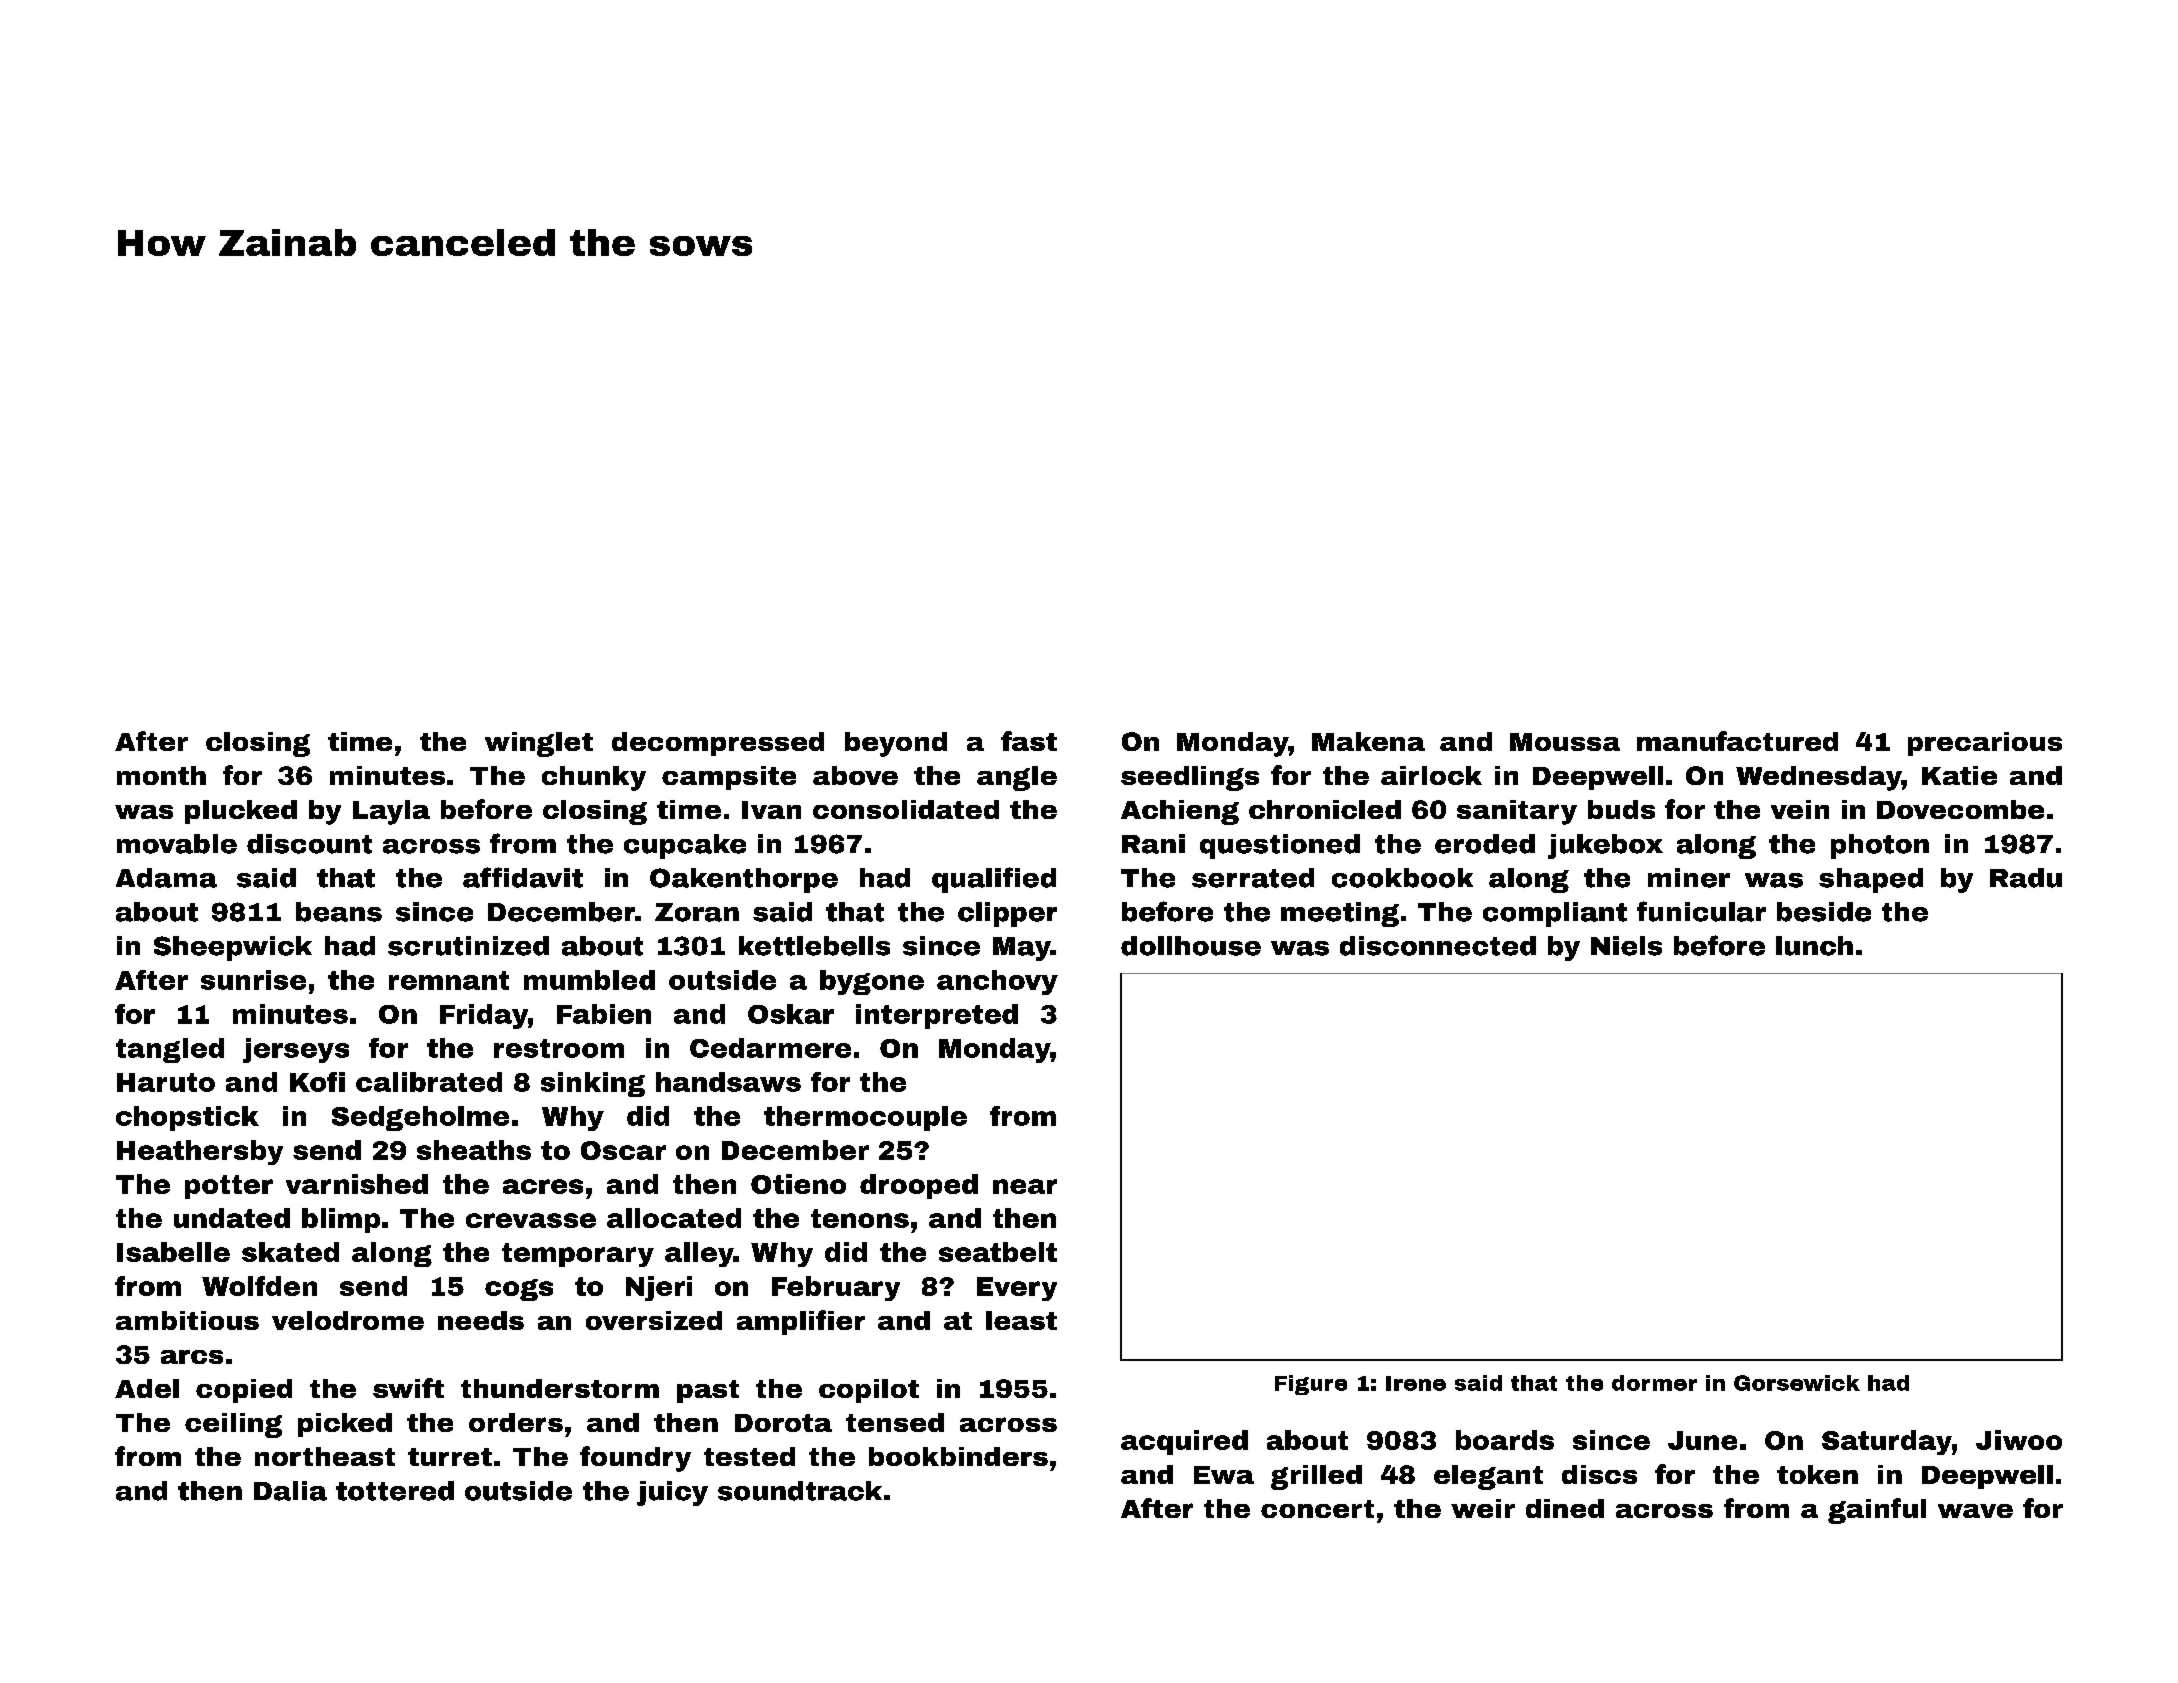  I want to click on movable, so click(177, 844).
